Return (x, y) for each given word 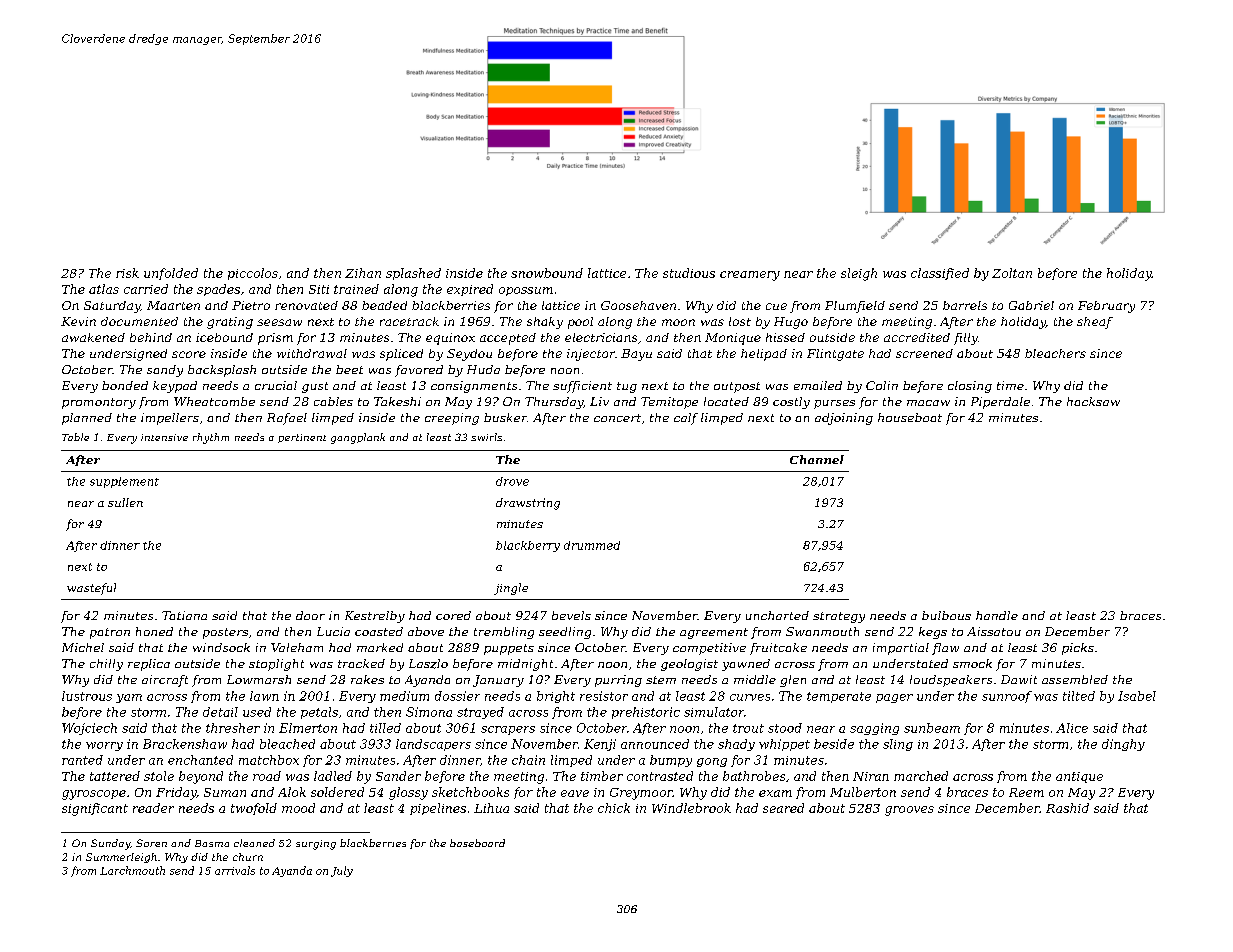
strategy (839, 617)
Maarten (173, 305)
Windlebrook (691, 808)
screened (924, 353)
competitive (709, 649)
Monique (733, 339)
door (310, 615)
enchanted (200, 760)
